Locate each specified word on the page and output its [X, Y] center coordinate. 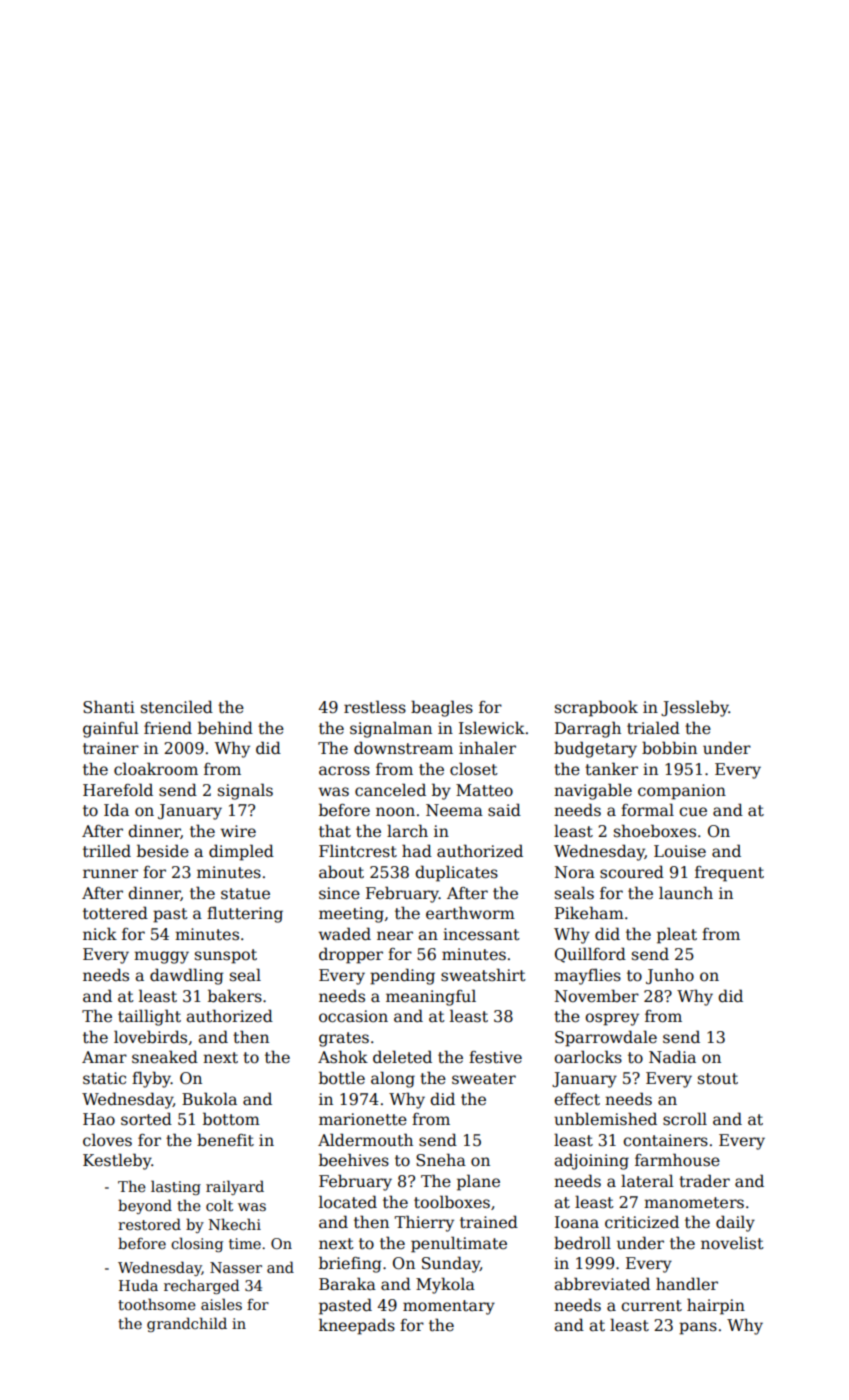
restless [375, 707]
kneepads [357, 1326]
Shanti [109, 707]
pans [698, 1328]
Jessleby [695, 708]
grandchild [187, 1324]
